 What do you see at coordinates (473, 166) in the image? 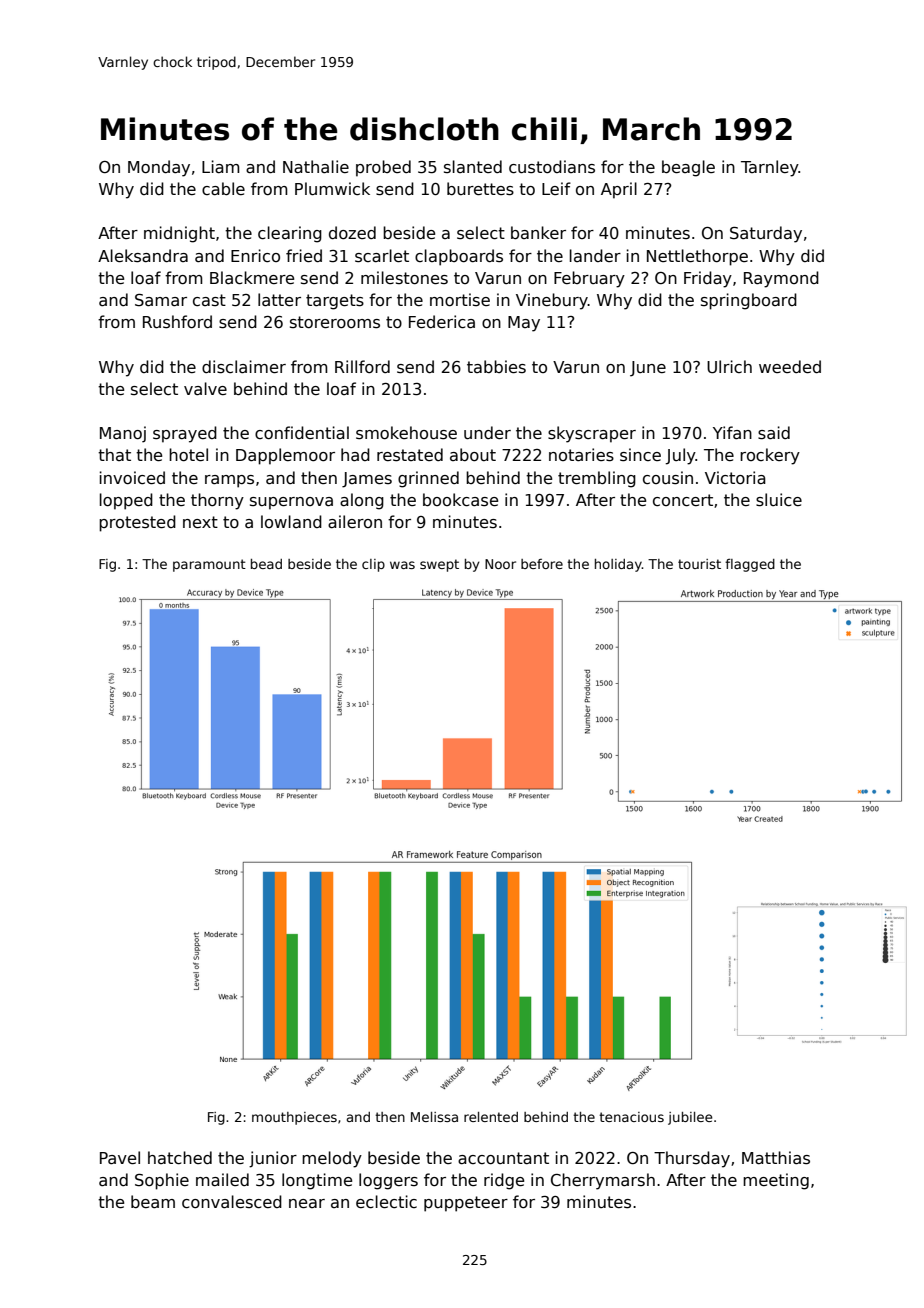
I see `slanted` at bounding box center [473, 166].
